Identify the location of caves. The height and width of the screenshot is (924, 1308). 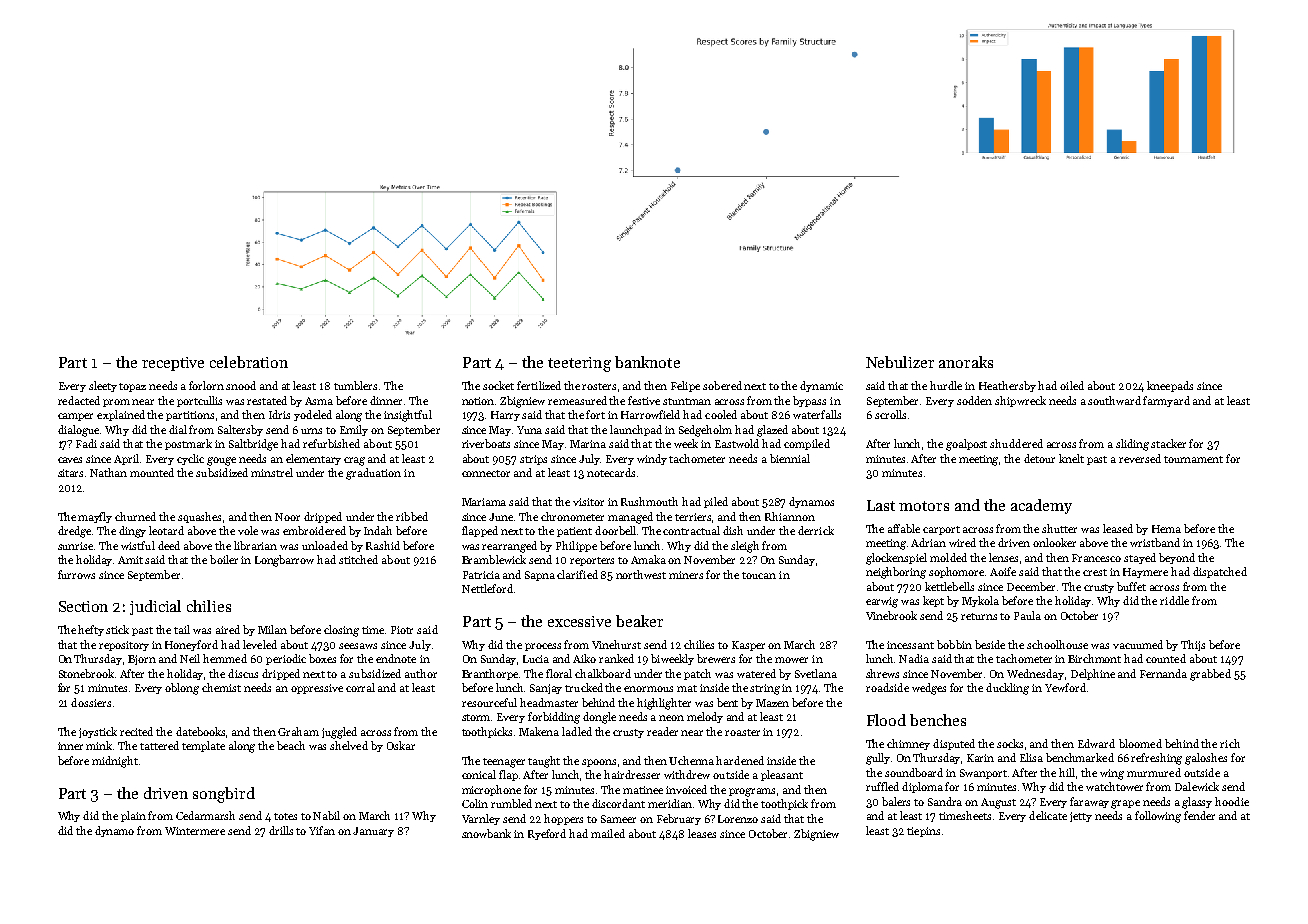
(70, 460).
